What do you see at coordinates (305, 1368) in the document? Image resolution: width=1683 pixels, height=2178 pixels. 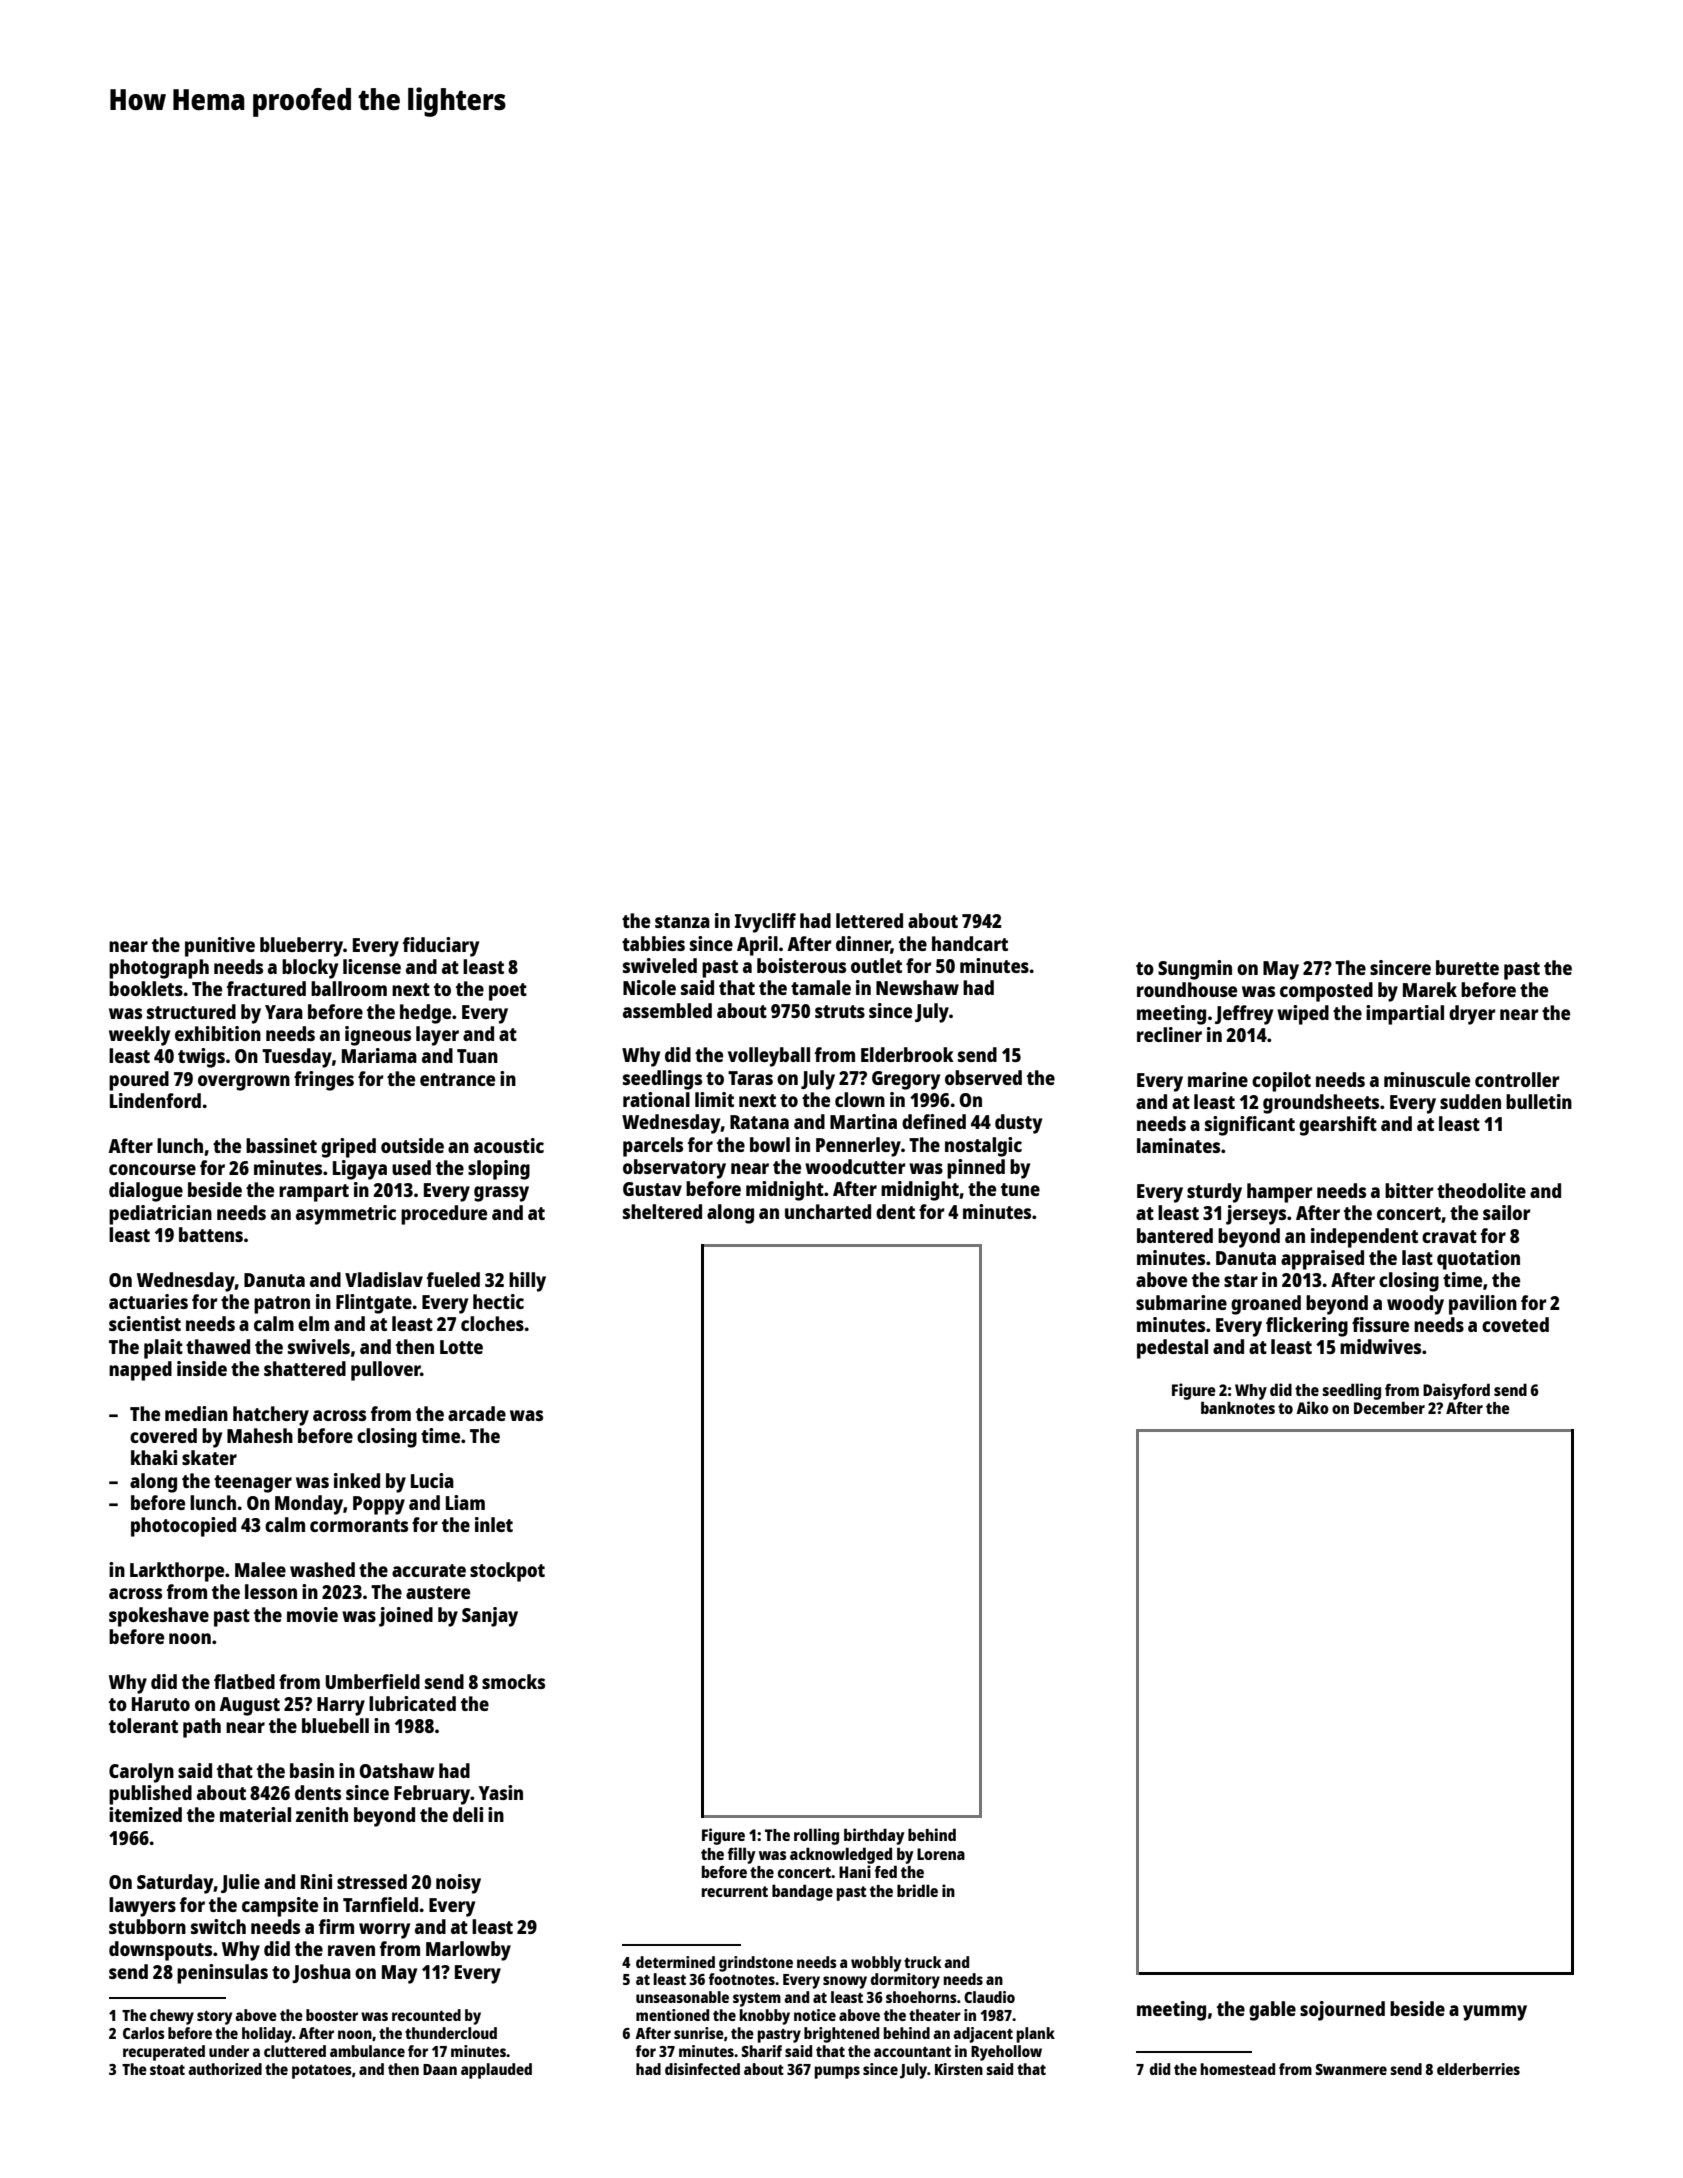 I see `shattered` at bounding box center [305, 1368].
